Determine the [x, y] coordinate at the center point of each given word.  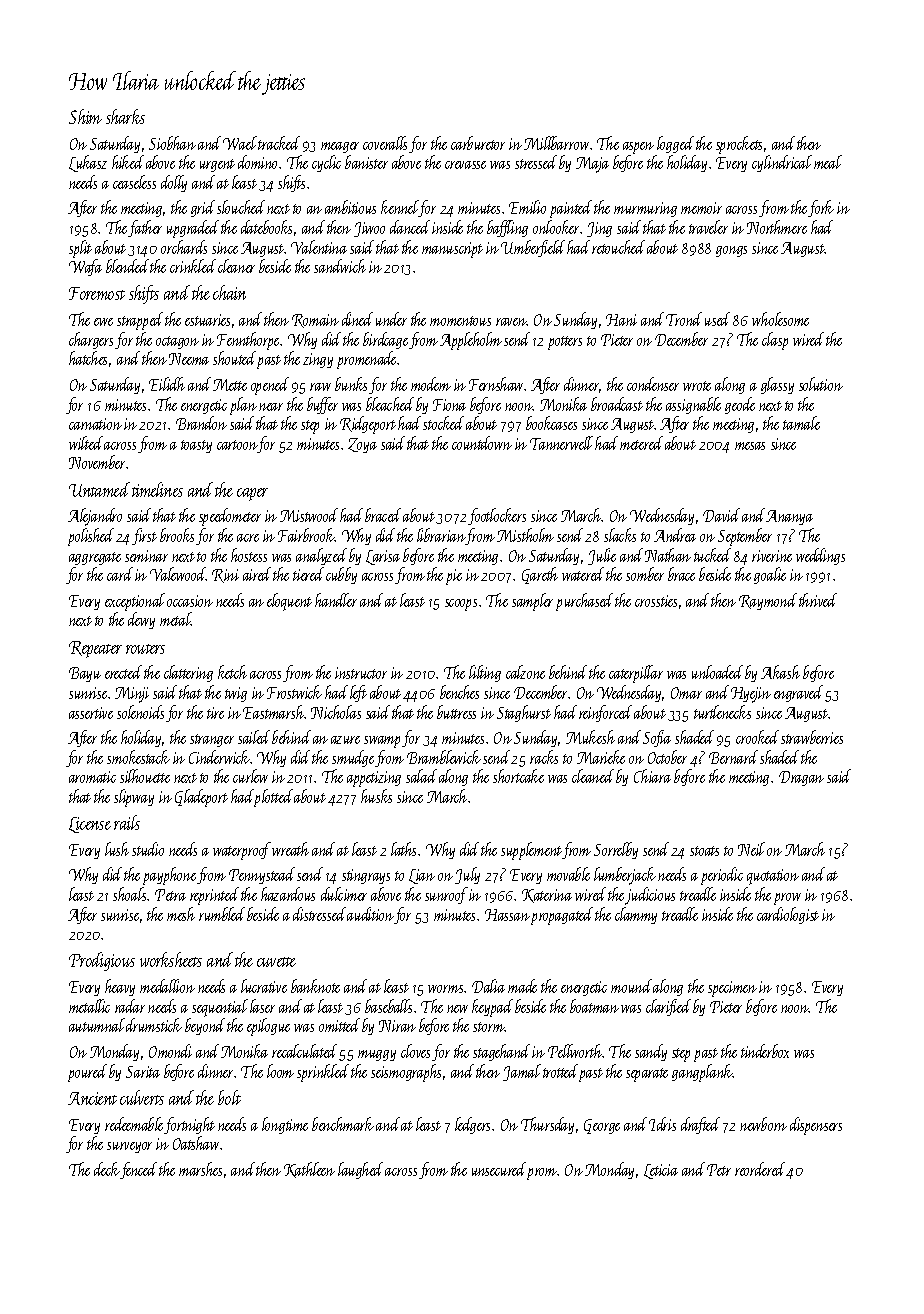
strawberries [812, 737]
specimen [732, 989]
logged [675, 144]
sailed [254, 737]
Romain [315, 321]
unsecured [499, 1169]
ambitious [350, 207]
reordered [761, 1169]
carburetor [478, 143]
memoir [701, 208]
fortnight [190, 1125]
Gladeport [201, 798]
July [467, 875]
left [358, 693]
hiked [128, 162]
